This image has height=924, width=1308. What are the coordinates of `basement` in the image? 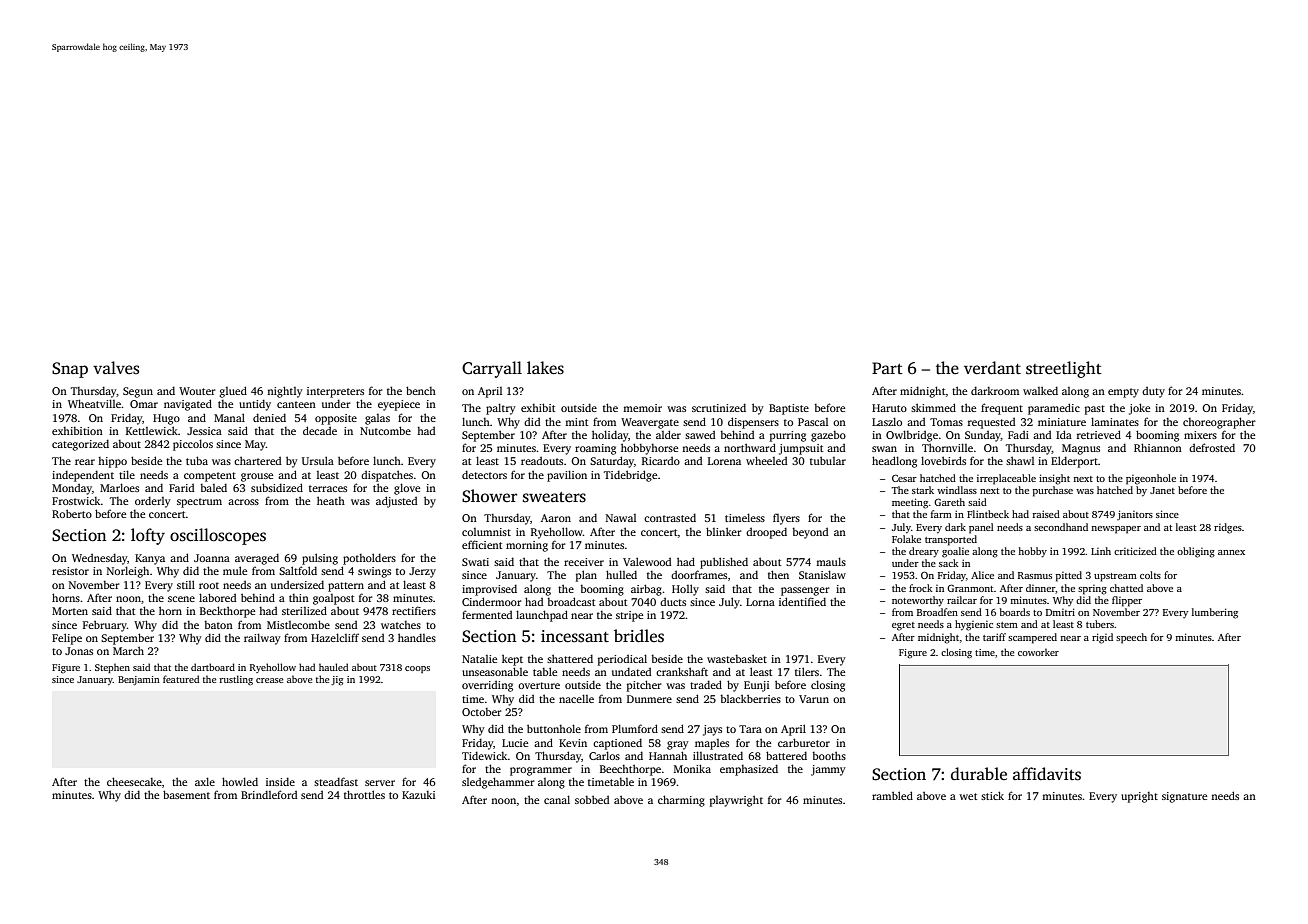 It's located at (186, 794).
